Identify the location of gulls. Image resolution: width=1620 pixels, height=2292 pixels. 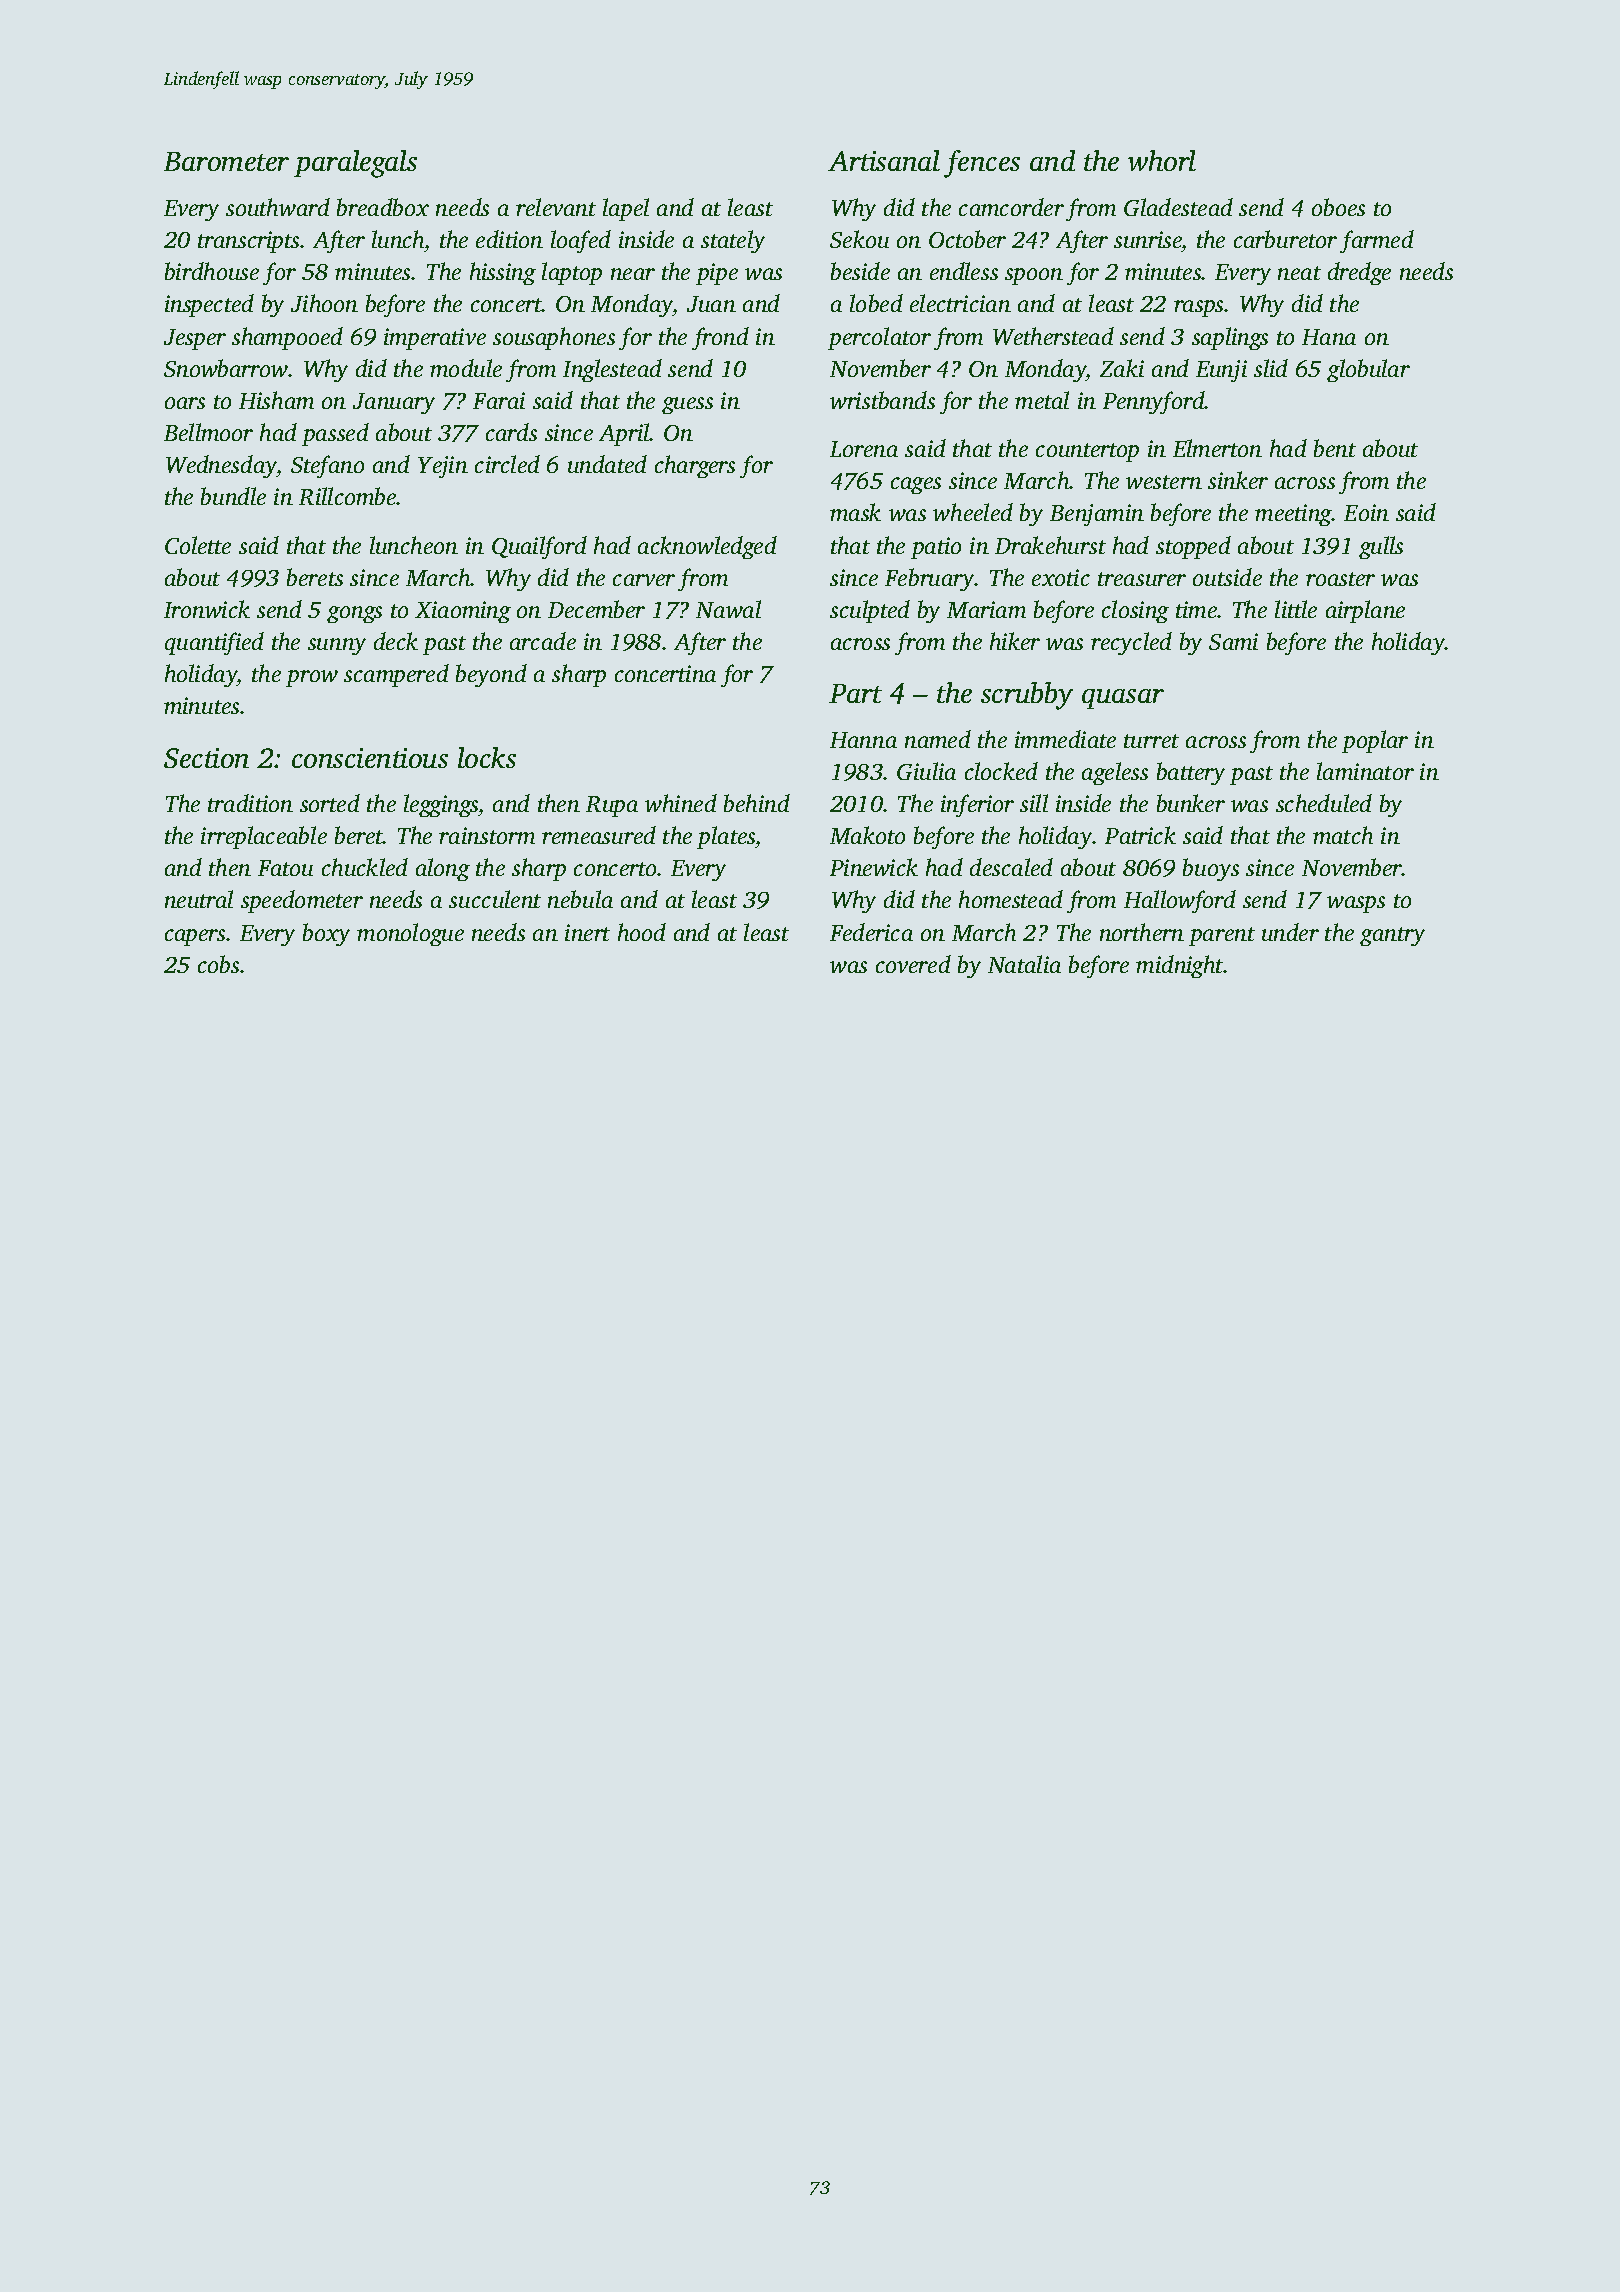
(1381, 547).
